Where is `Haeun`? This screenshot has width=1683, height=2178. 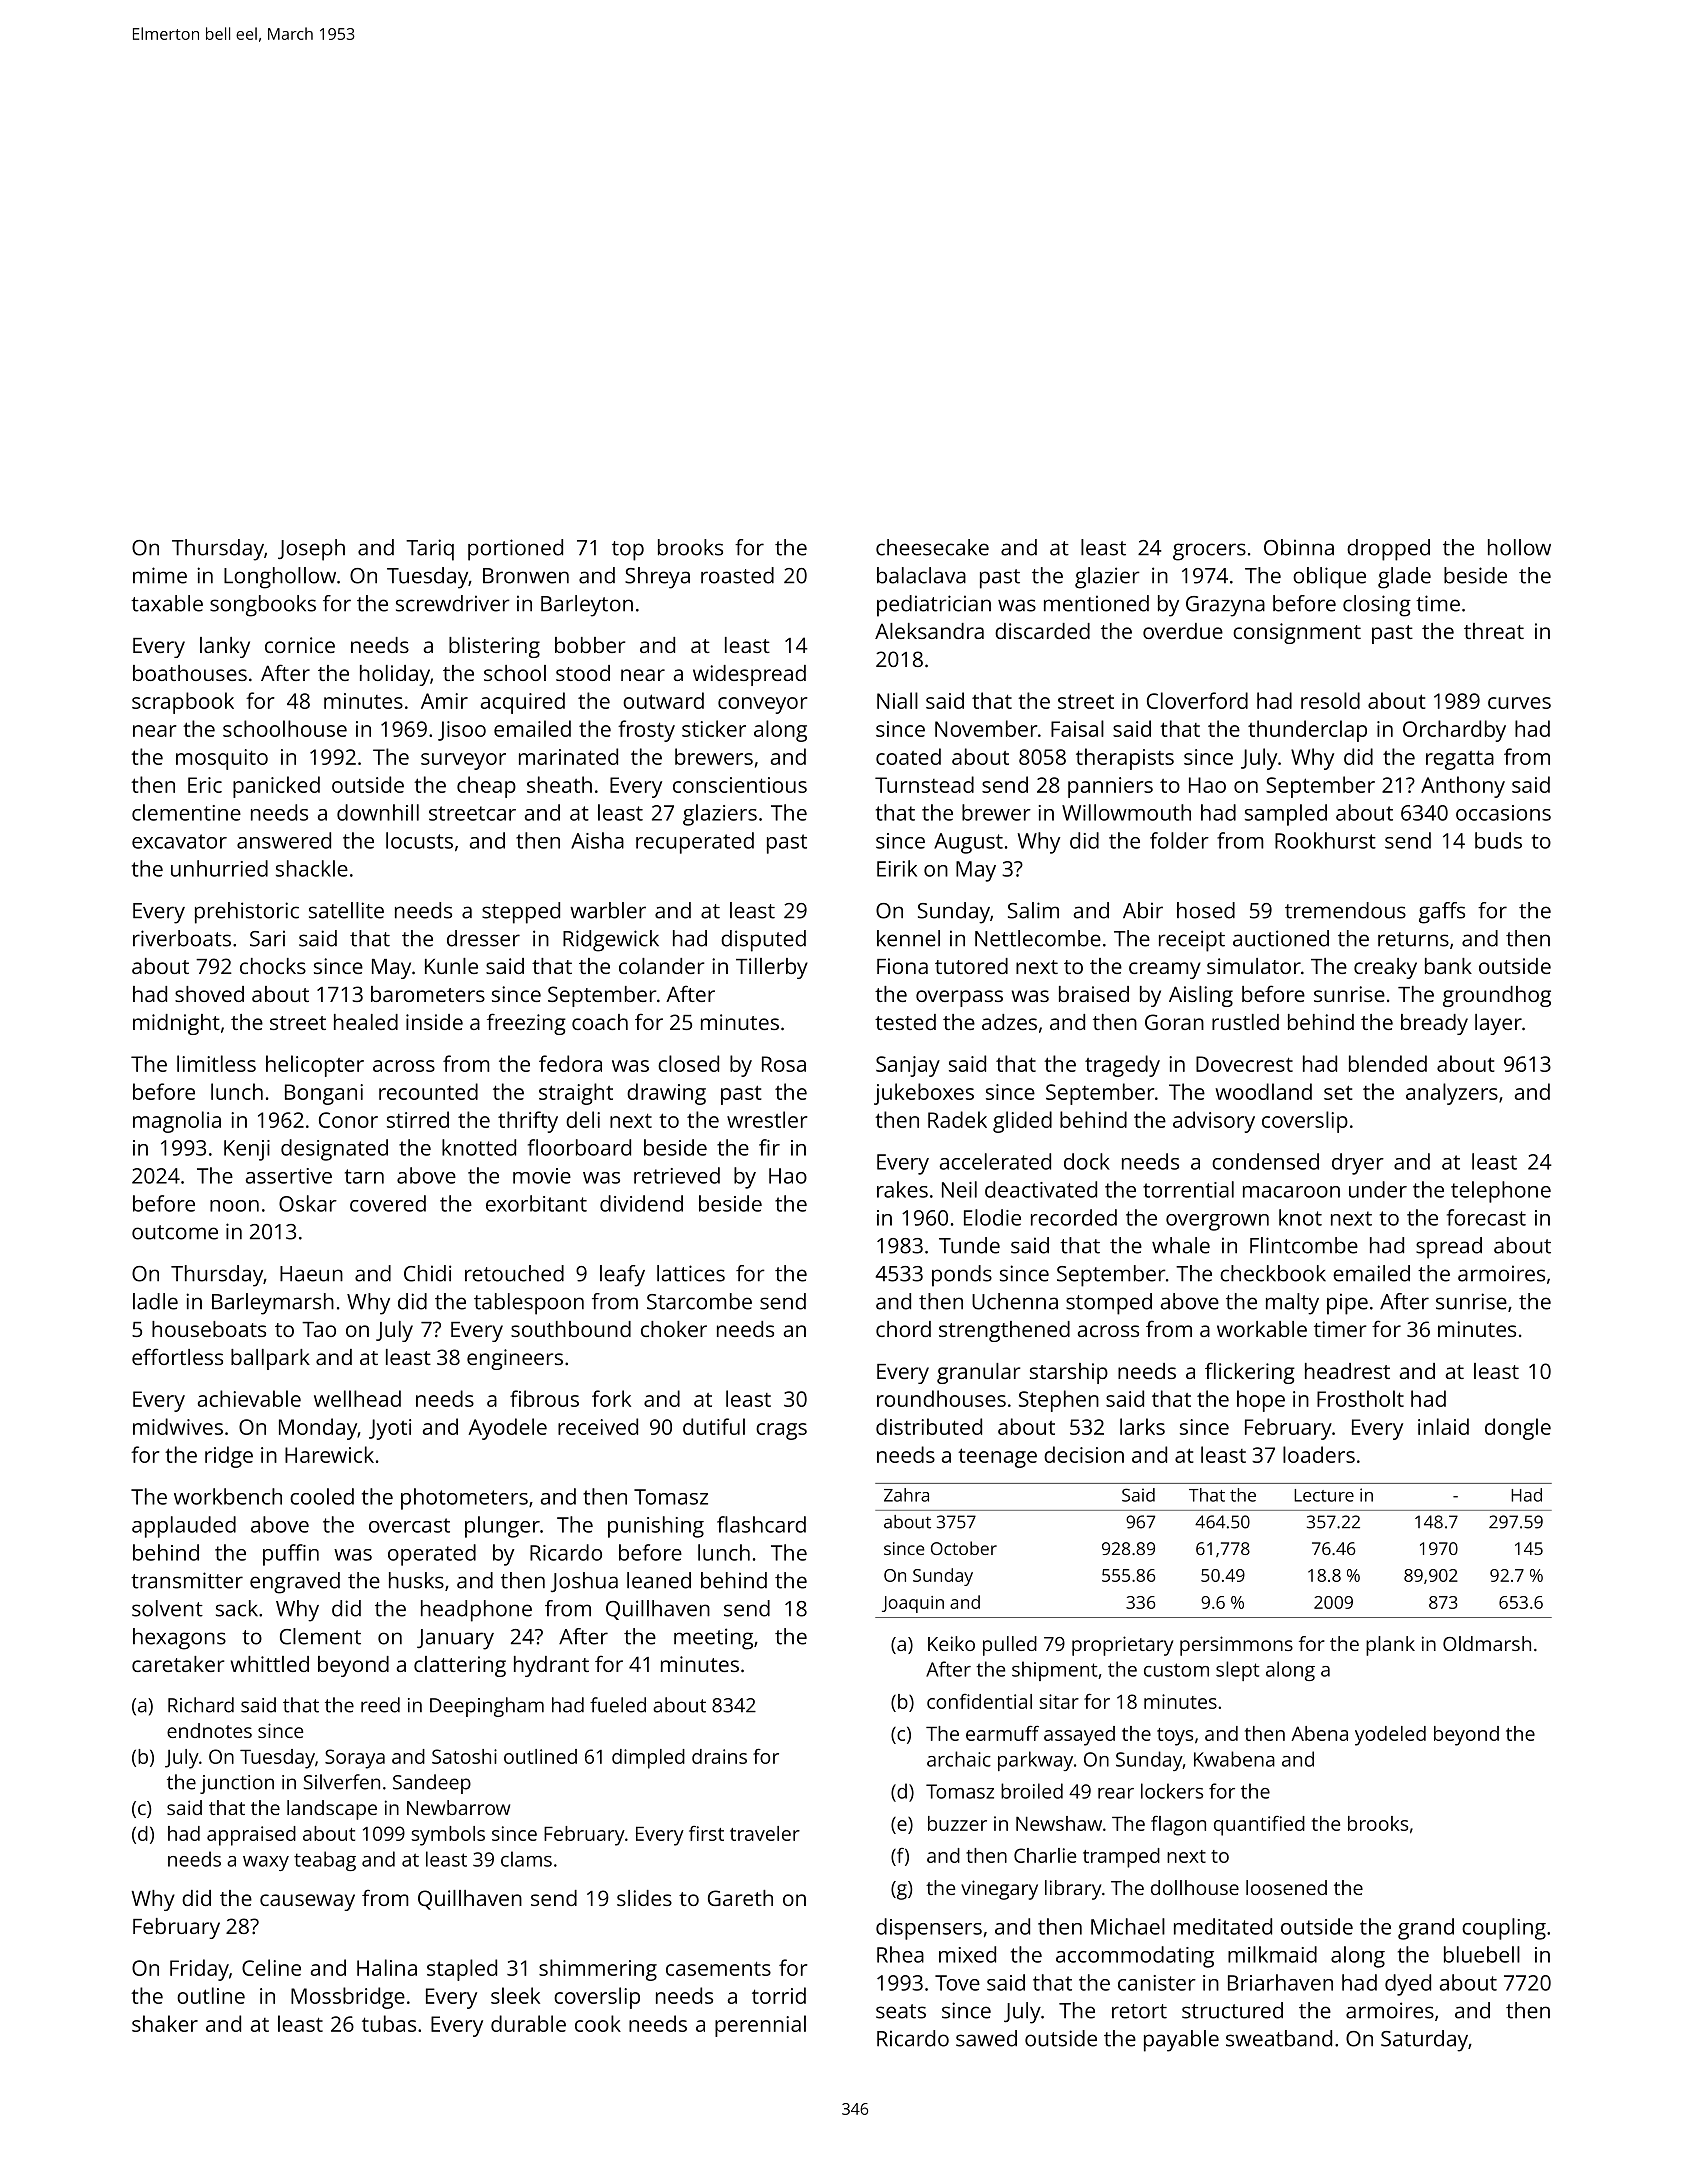 Haeun is located at coordinates (311, 1274).
